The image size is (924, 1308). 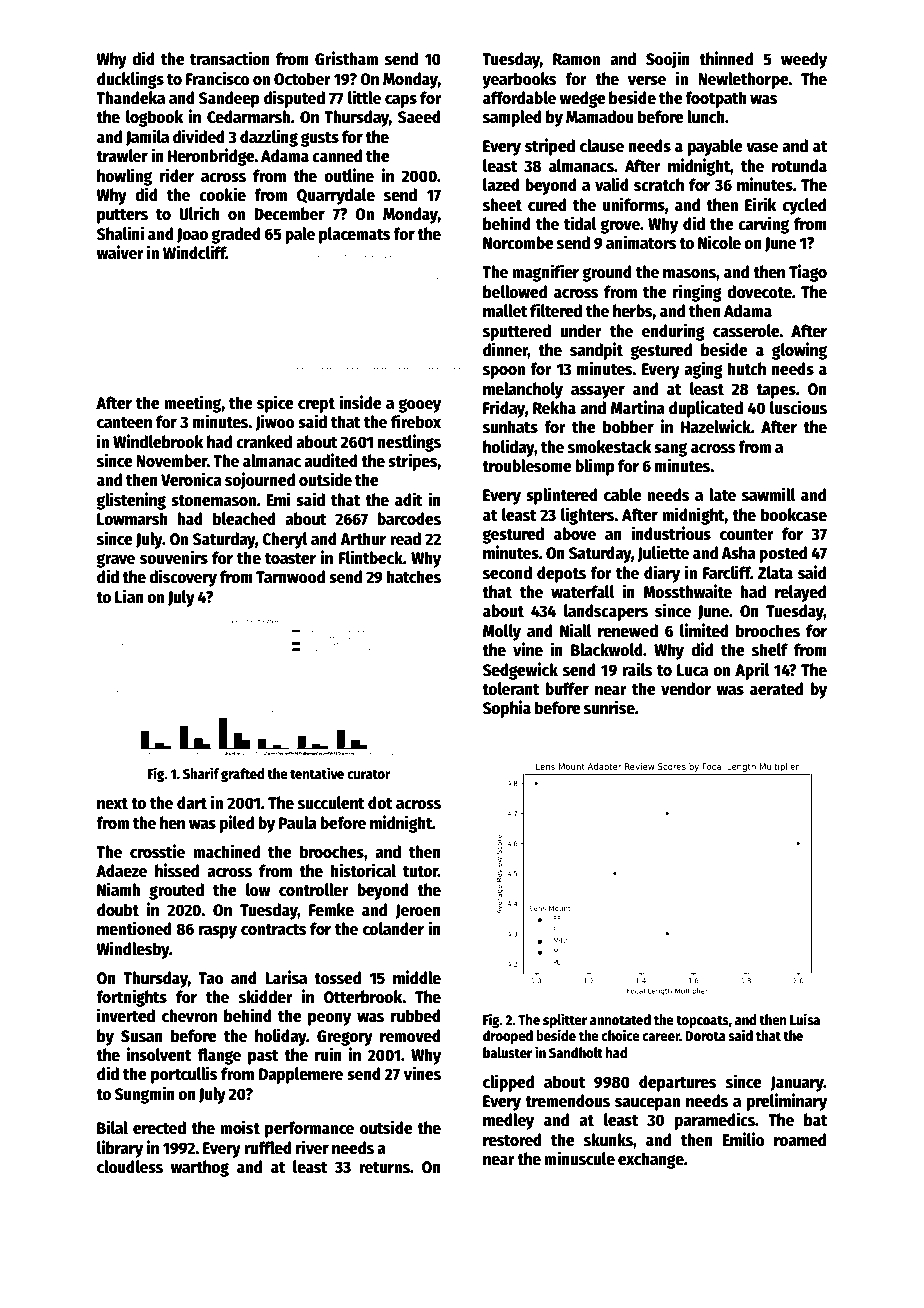 What do you see at coordinates (504, 372) in the screenshot?
I see `spoon` at bounding box center [504, 372].
